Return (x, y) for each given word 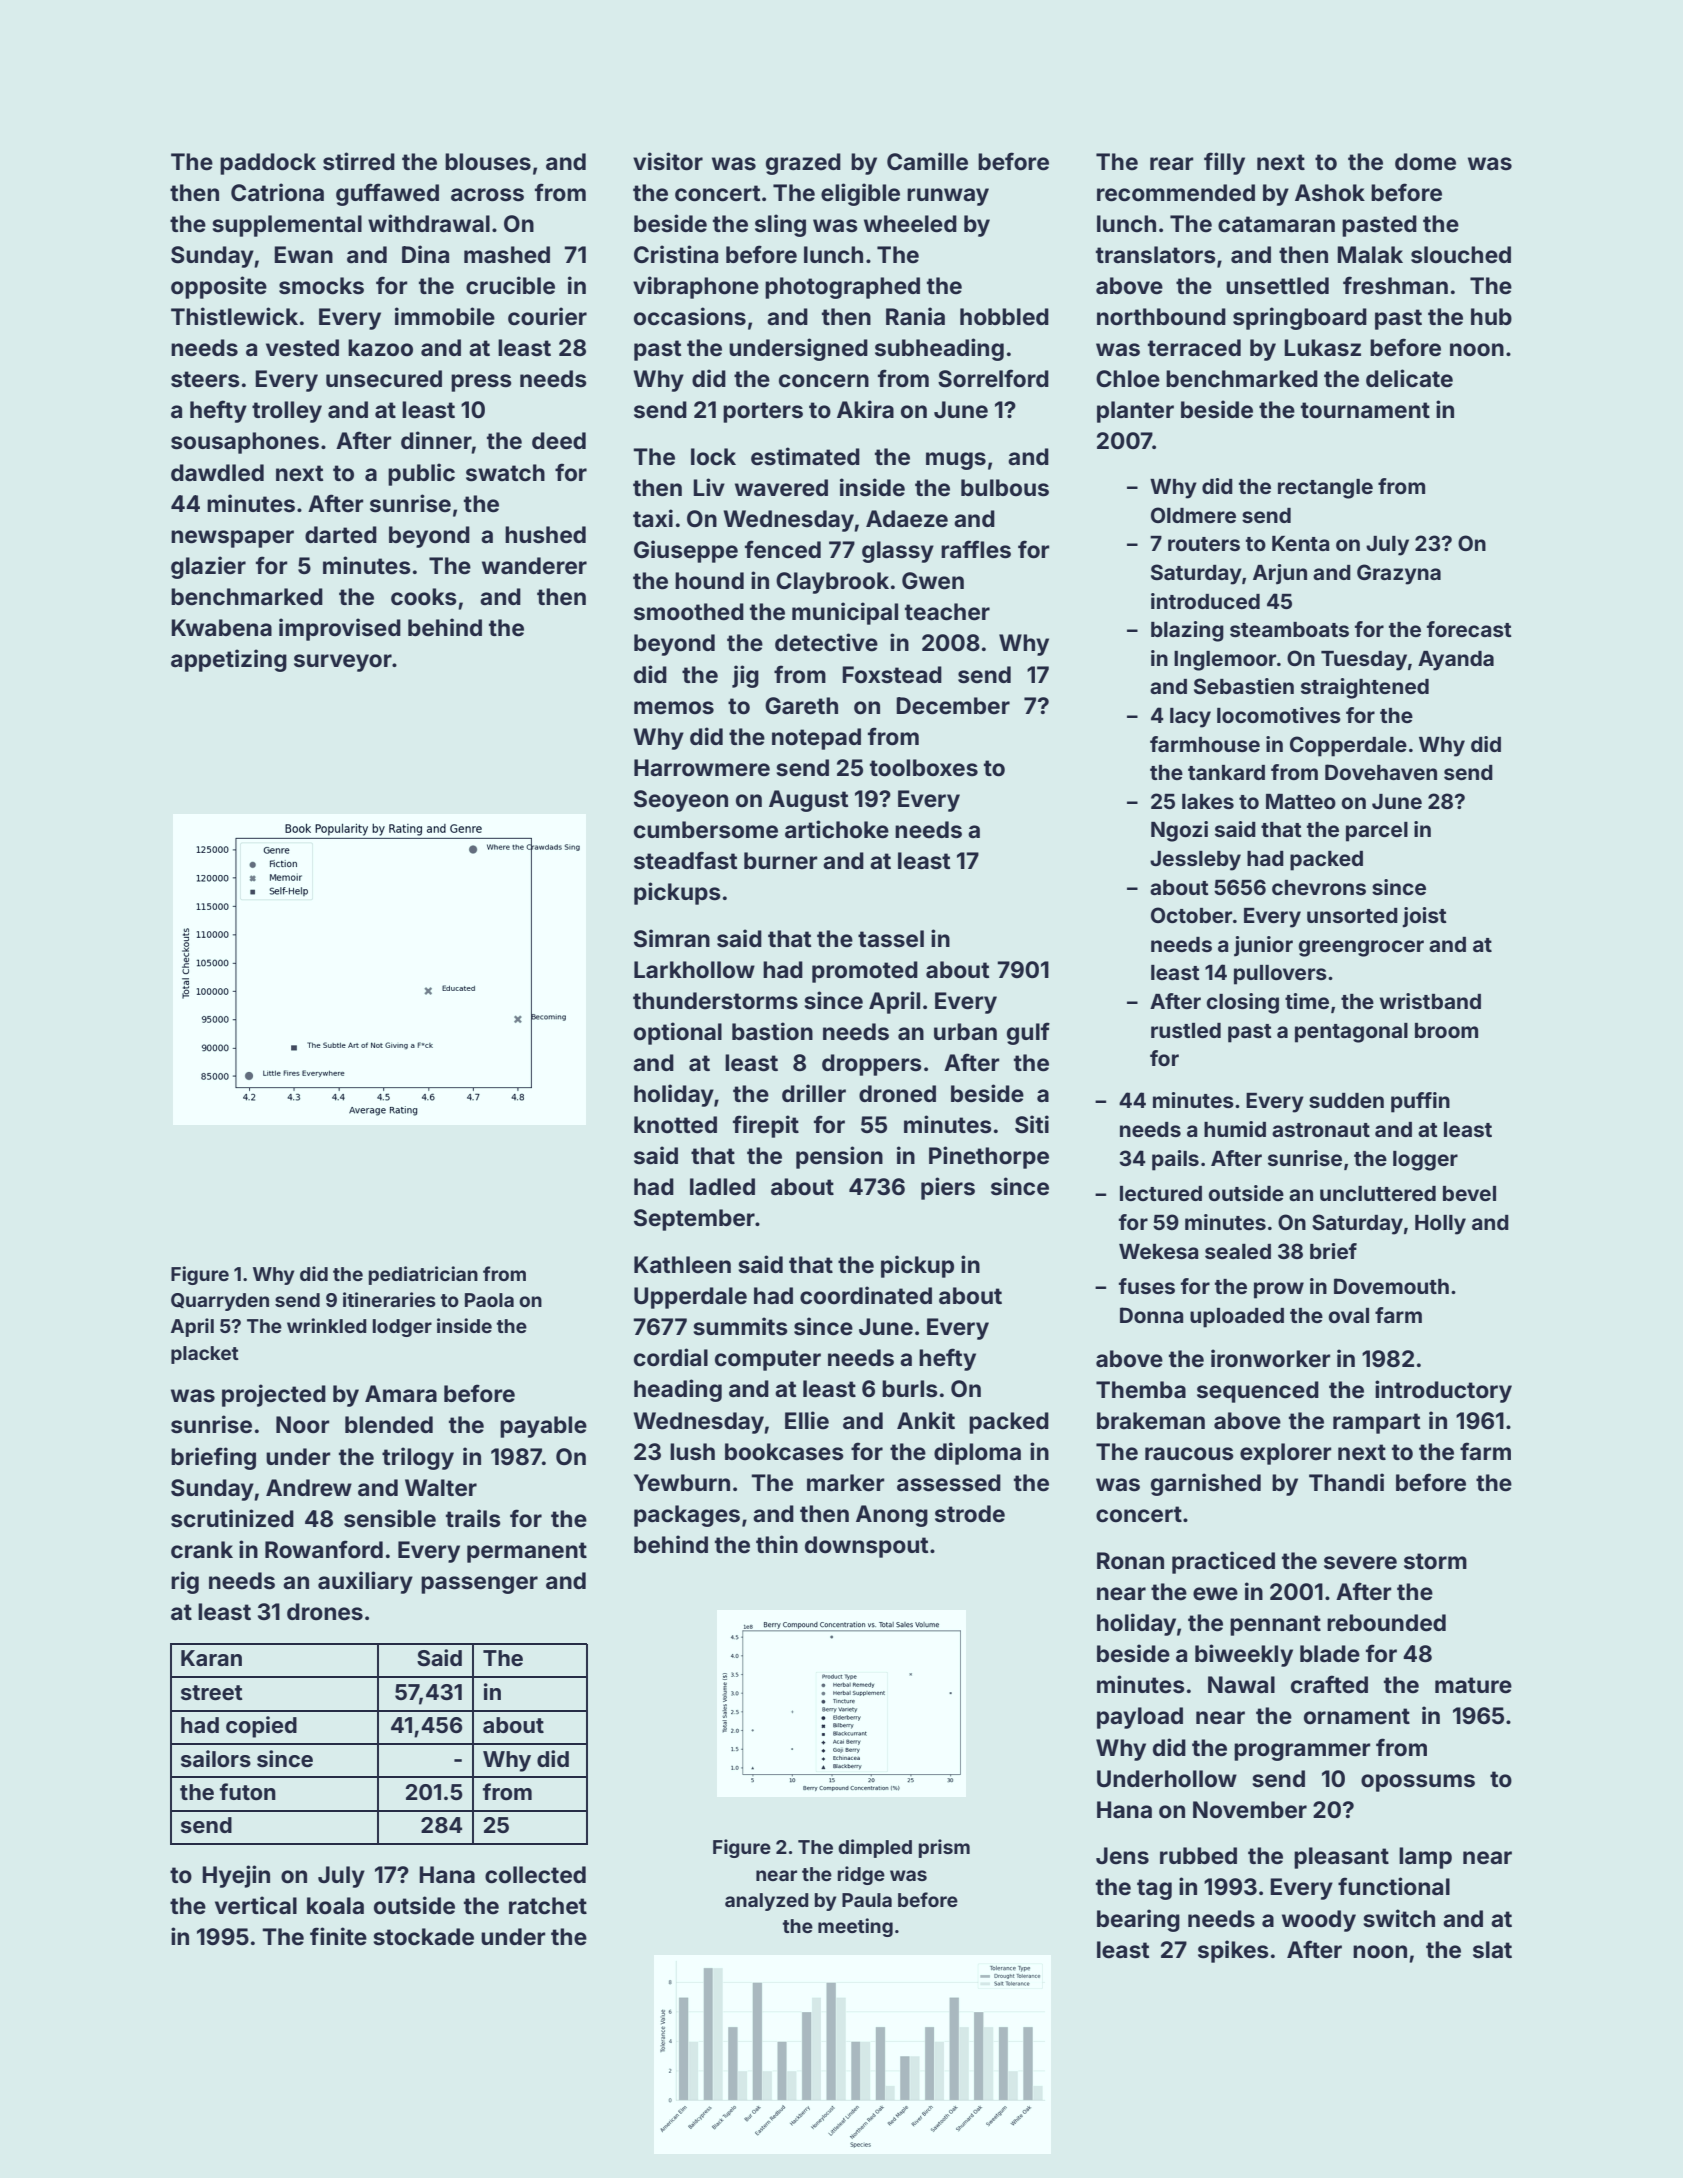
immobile (445, 316)
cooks (424, 597)
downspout (866, 1547)
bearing (1138, 1920)
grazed (803, 164)
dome (1425, 162)
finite (338, 1936)
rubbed (1198, 1856)
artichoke (837, 829)
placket (205, 1355)
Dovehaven (1381, 772)
